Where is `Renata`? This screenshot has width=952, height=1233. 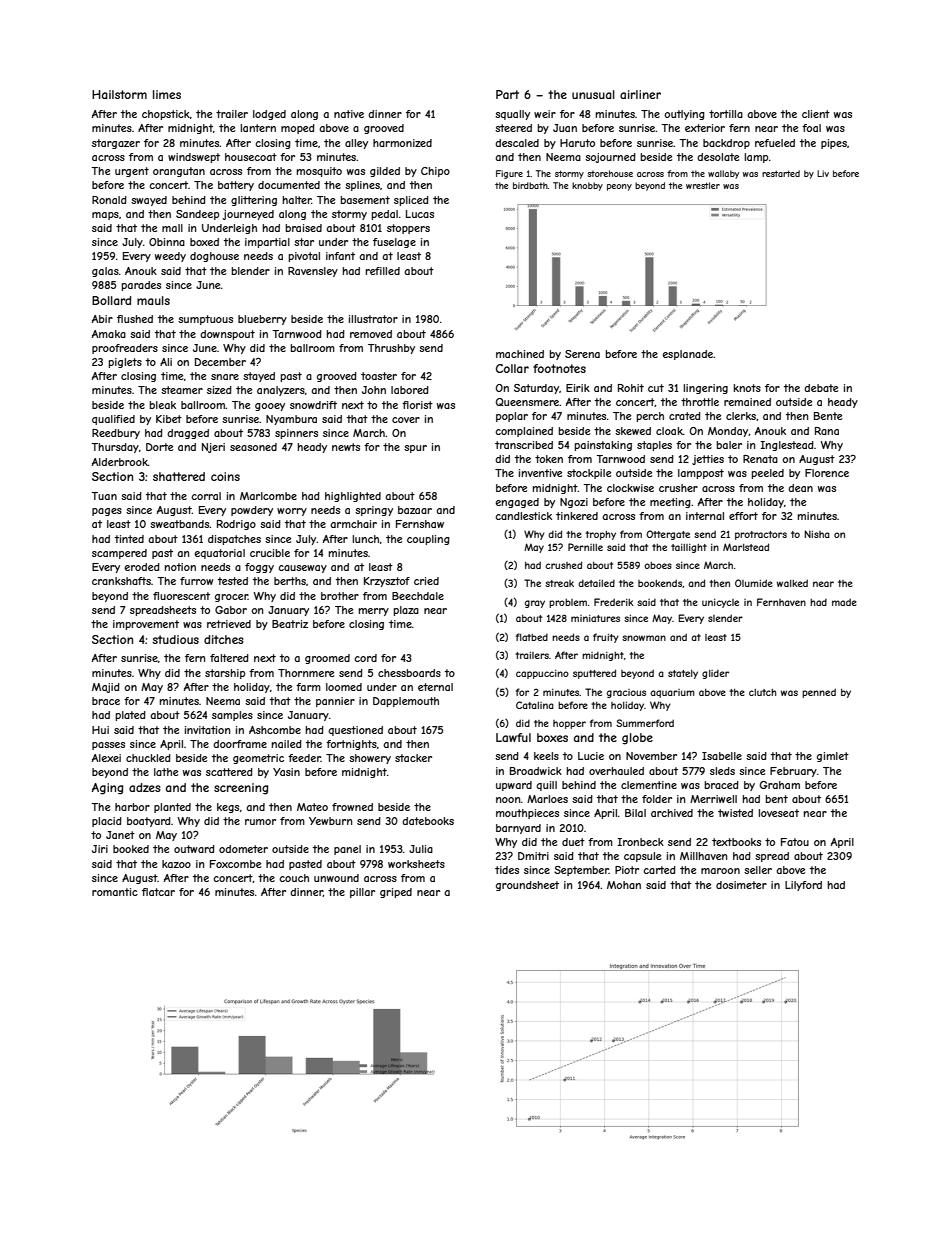
Renata is located at coordinates (760, 459).
